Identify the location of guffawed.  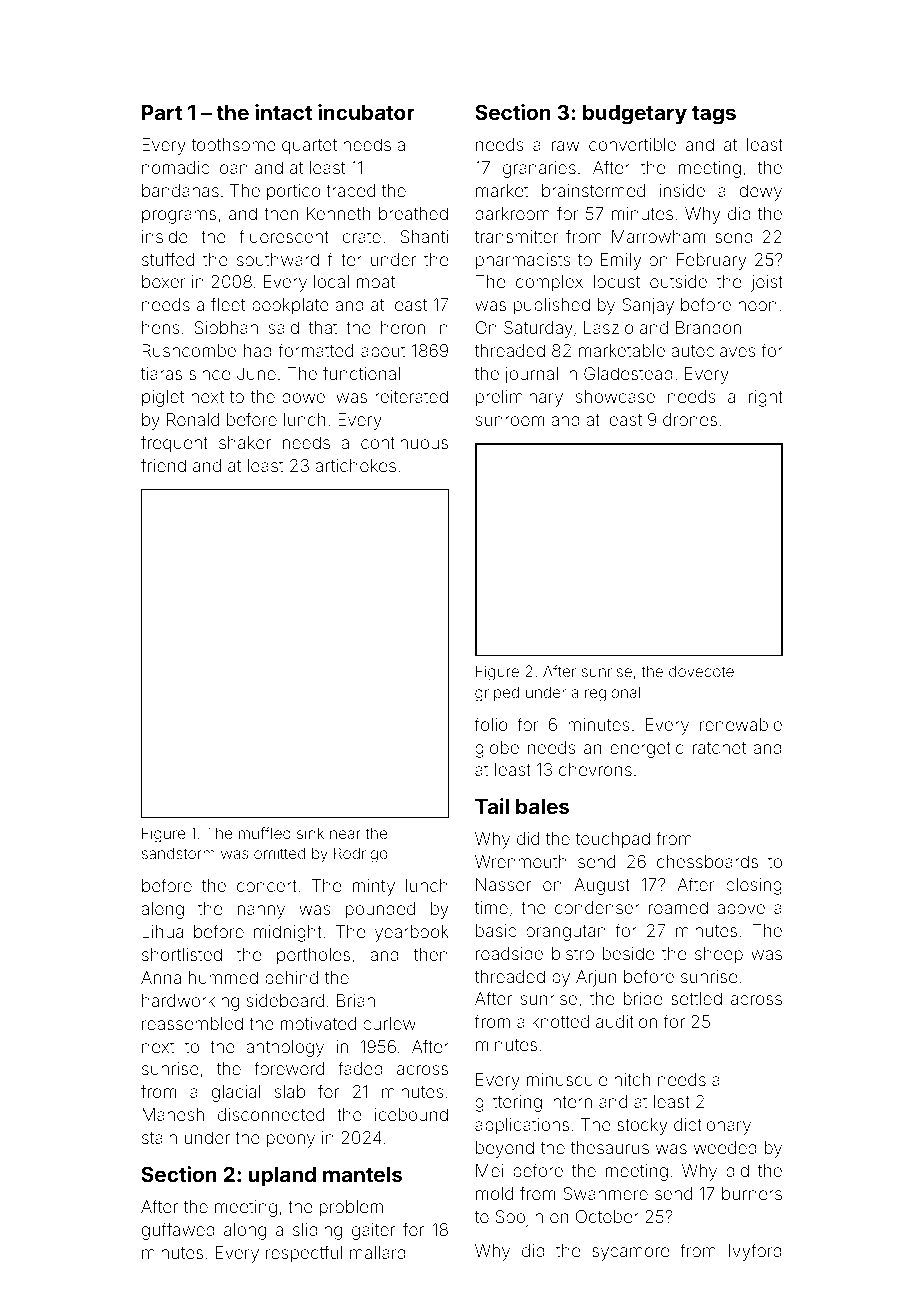
(178, 1231).
